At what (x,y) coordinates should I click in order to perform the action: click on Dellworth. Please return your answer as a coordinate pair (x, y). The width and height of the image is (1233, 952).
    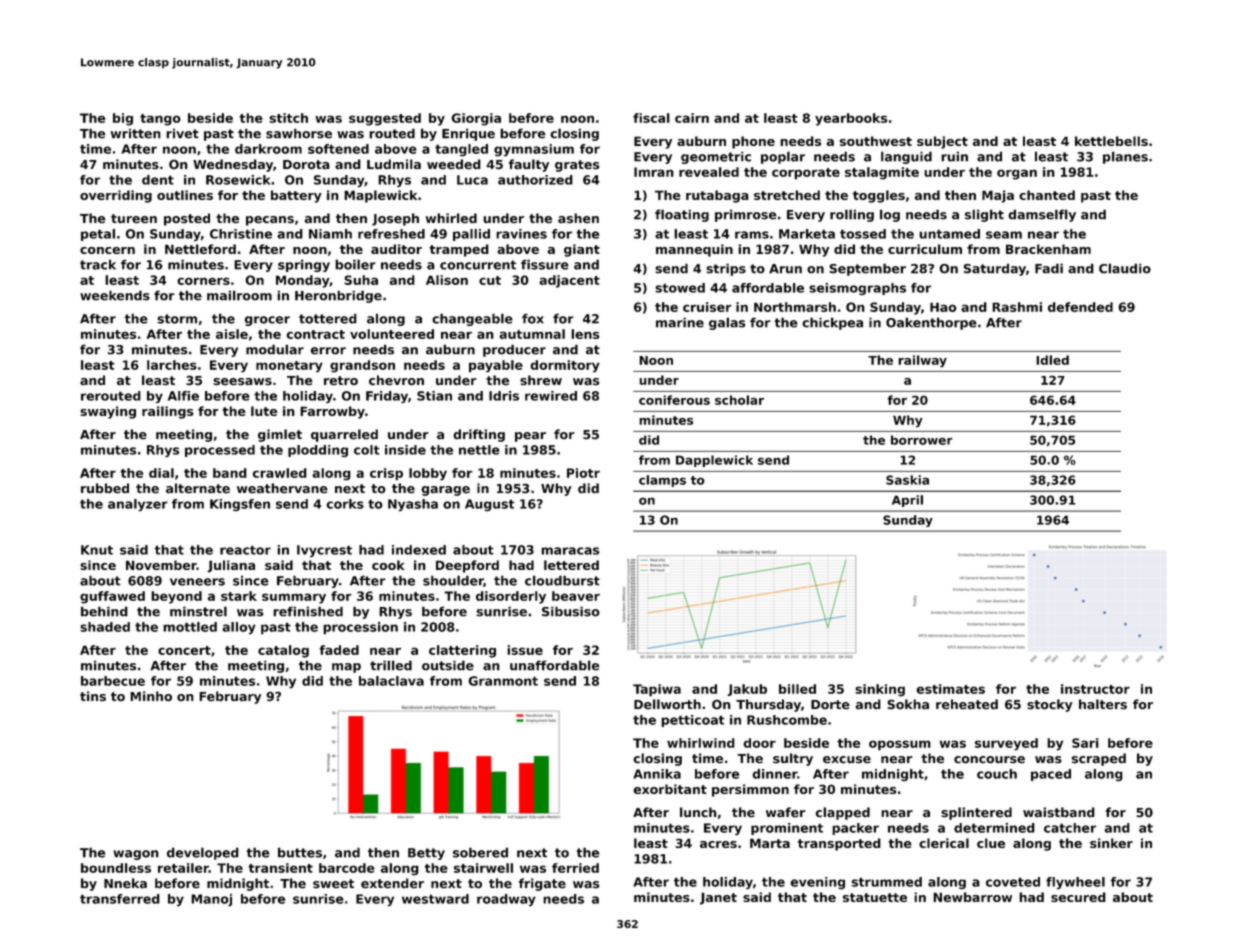
    Looking at the image, I should click on (667, 704).
